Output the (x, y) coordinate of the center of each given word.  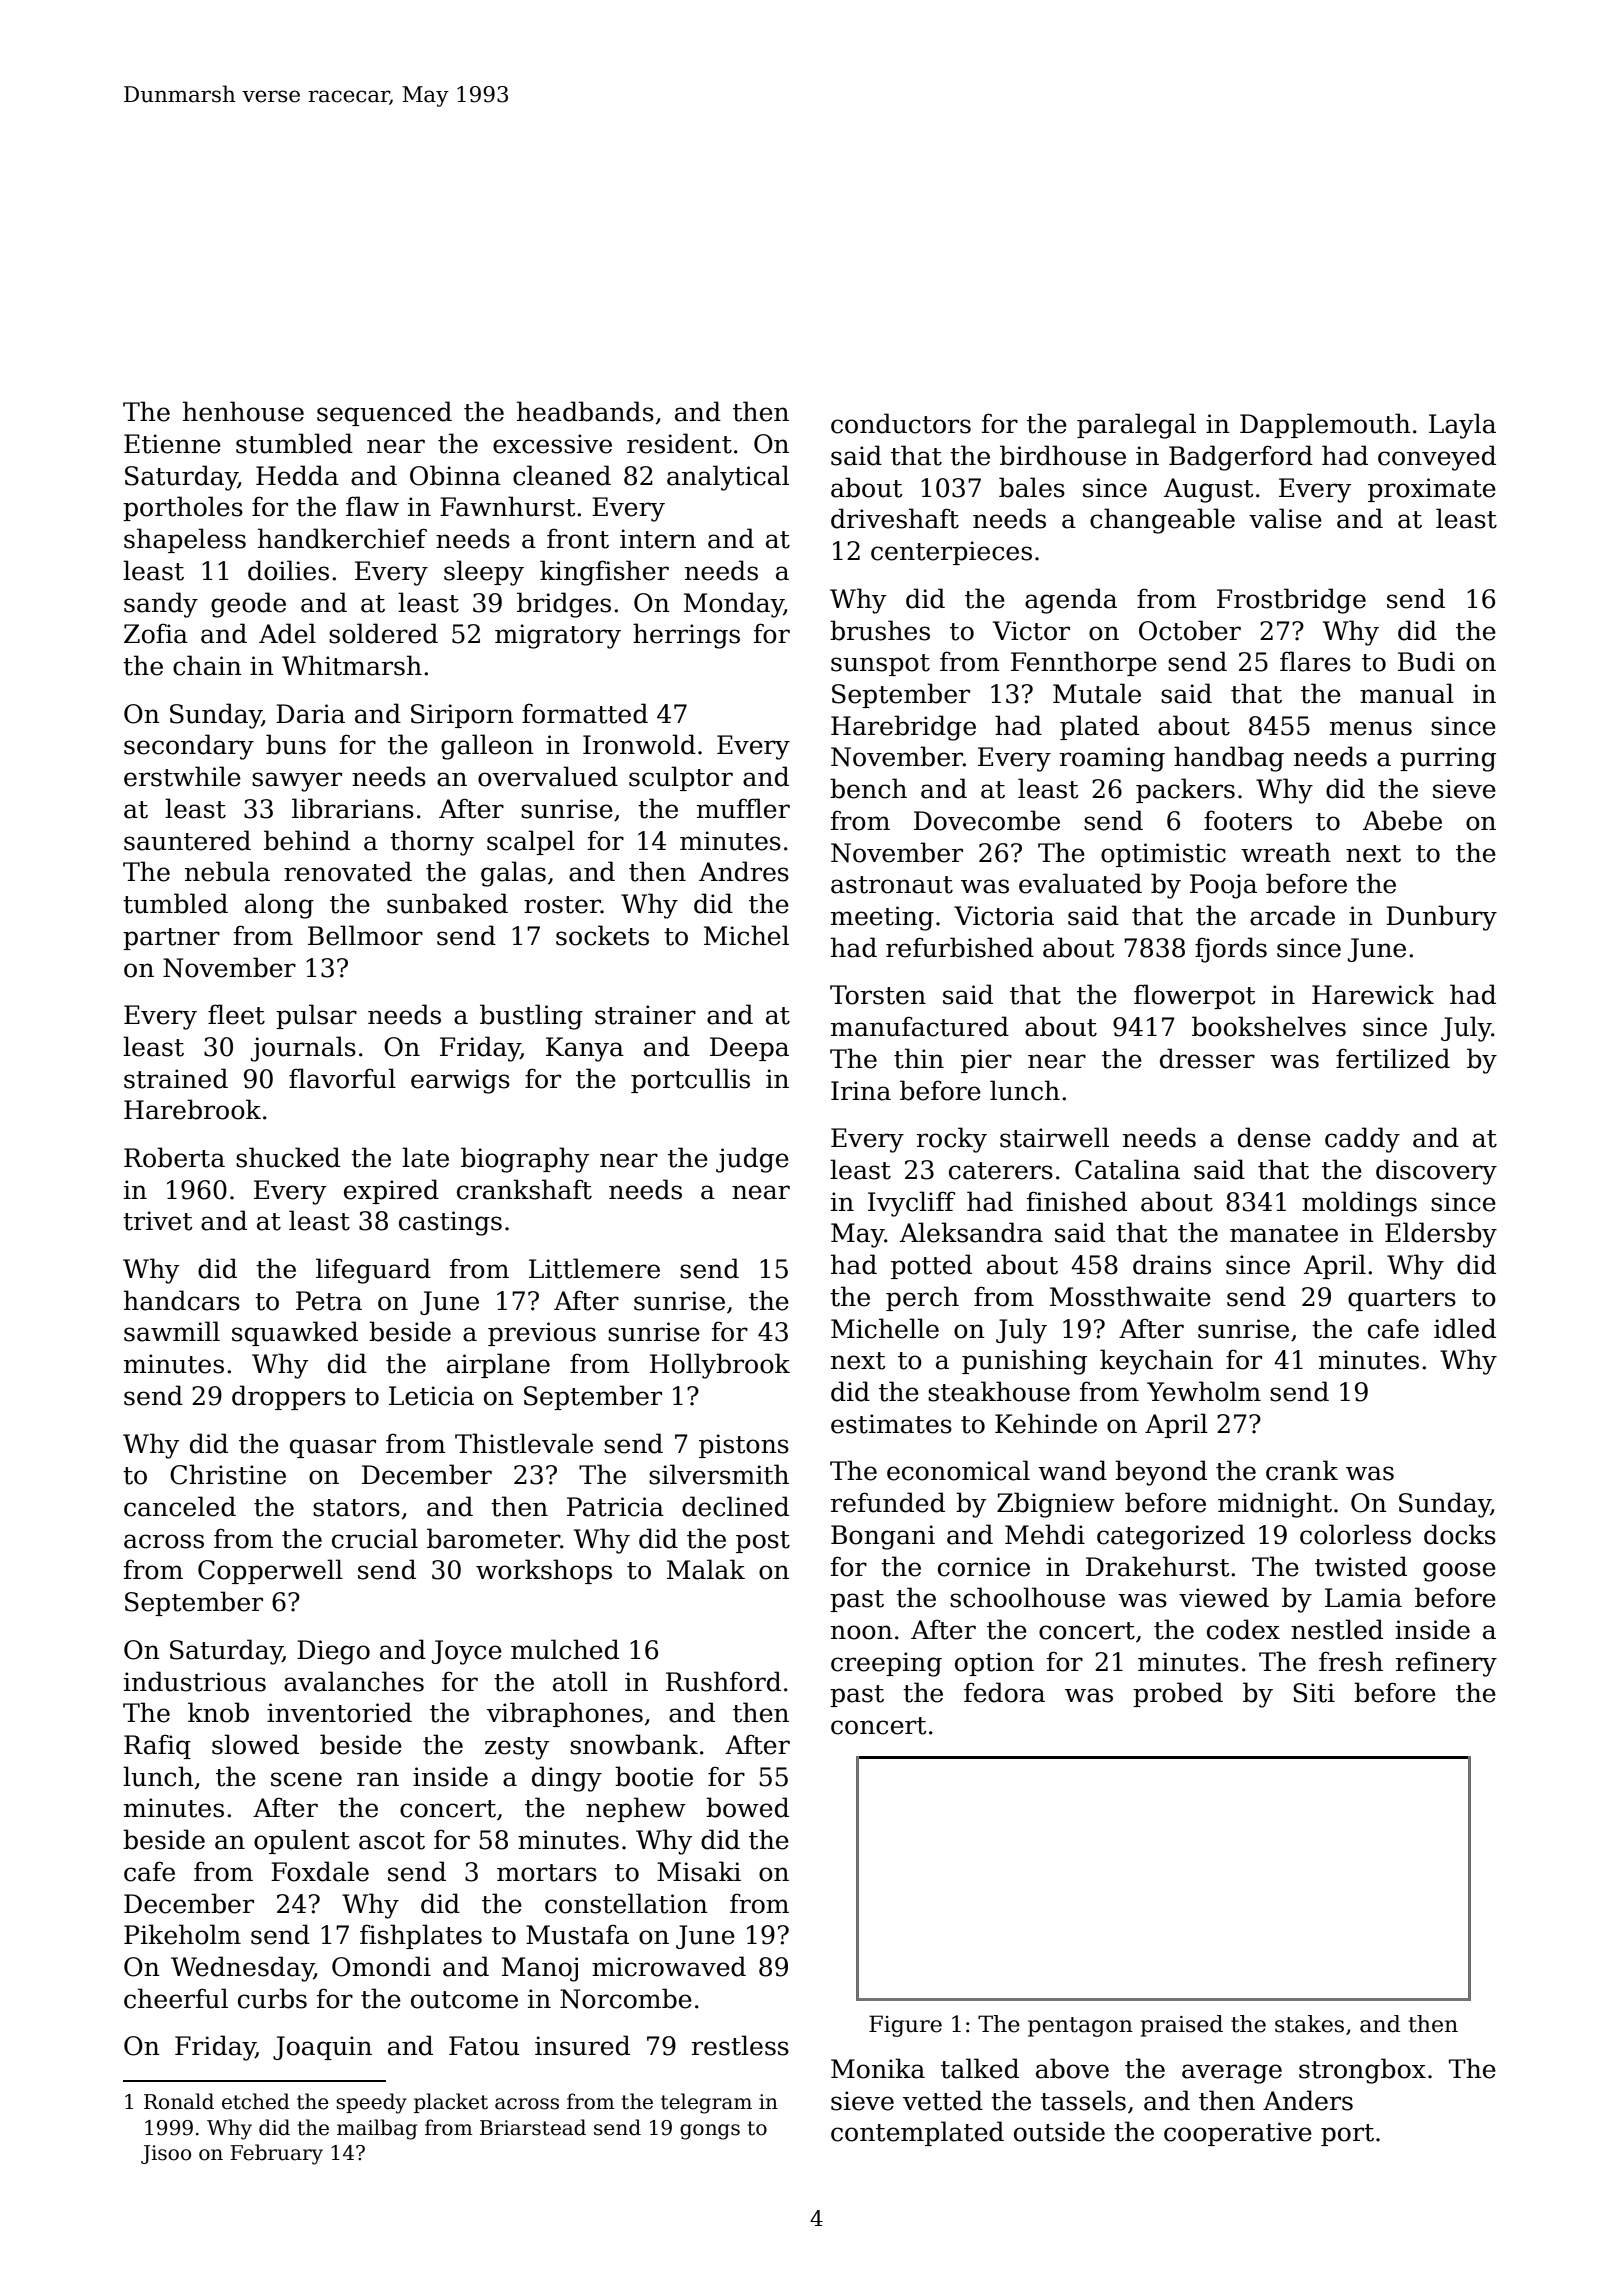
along (279, 906)
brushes (880, 630)
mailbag (377, 2129)
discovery (1436, 1172)
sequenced (384, 413)
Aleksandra (971, 1232)
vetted (943, 2100)
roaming (1112, 759)
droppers (289, 1397)
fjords (1231, 950)
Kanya (585, 1049)
